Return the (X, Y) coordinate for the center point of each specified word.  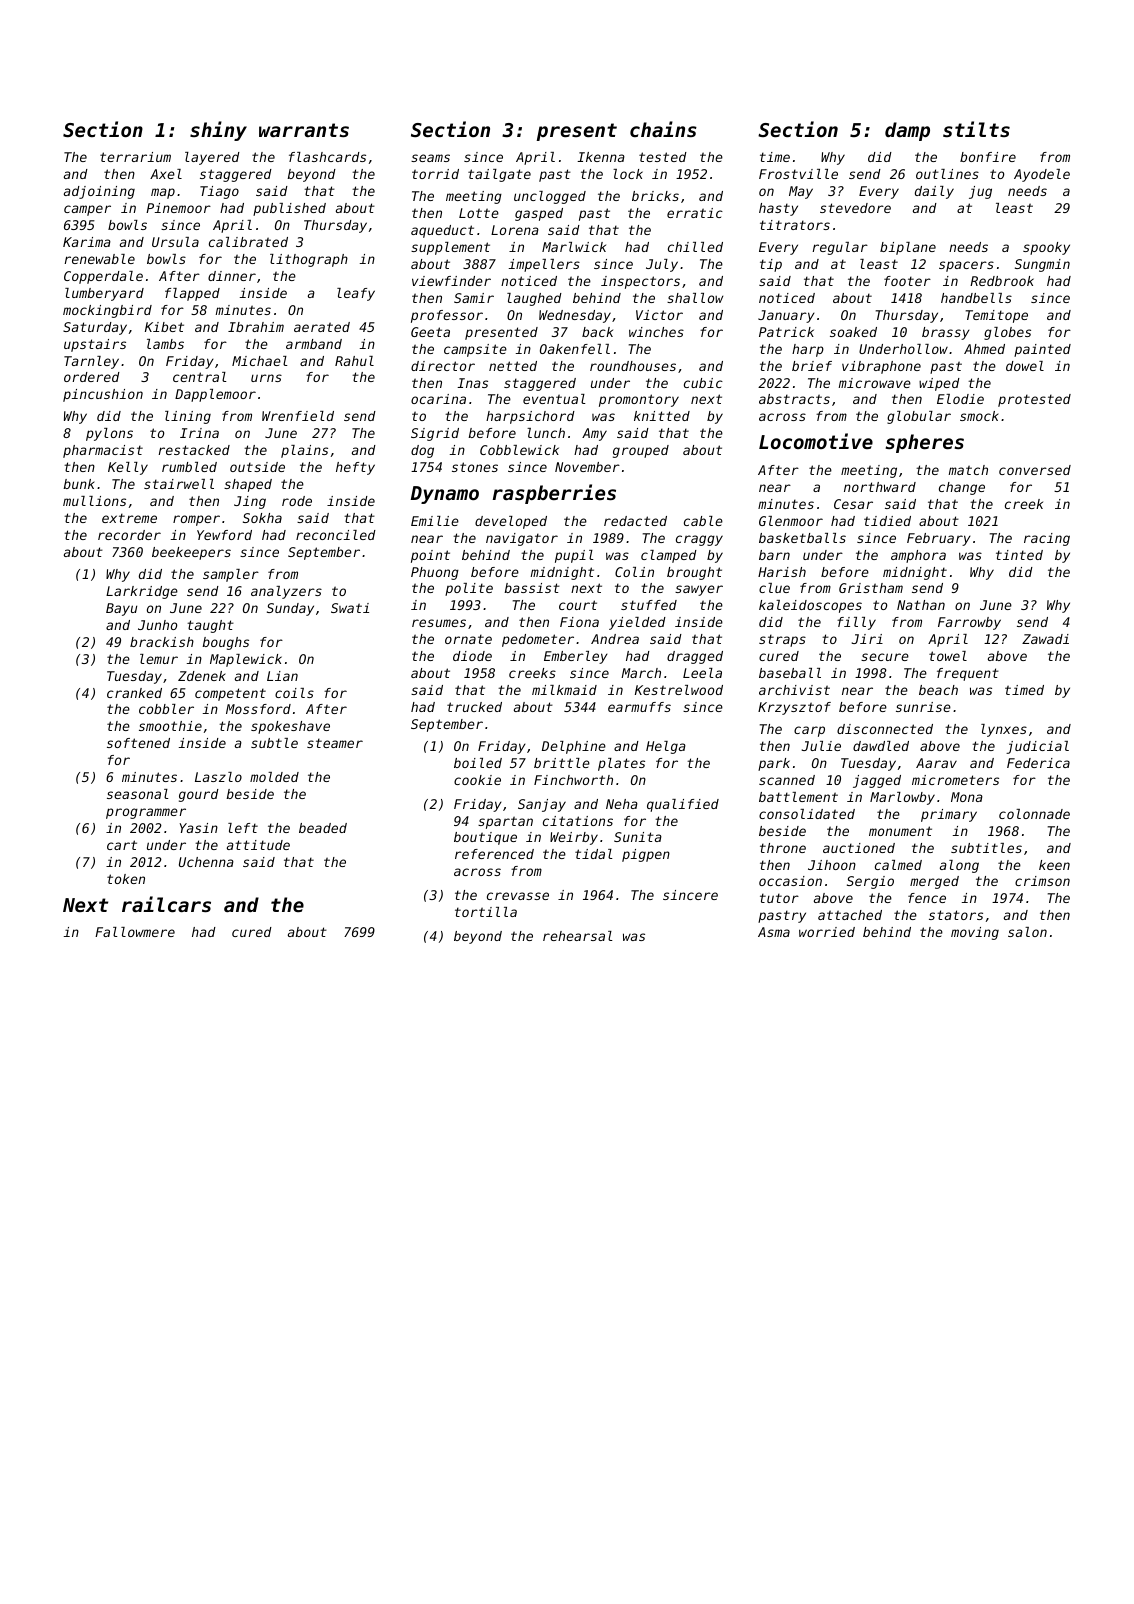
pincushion (103, 395)
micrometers (955, 780)
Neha (622, 804)
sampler (231, 575)
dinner (232, 276)
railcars (166, 904)
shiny (218, 131)
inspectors (640, 282)
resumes (439, 623)
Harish (782, 572)
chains (663, 129)
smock (979, 416)
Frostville (798, 174)
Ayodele (1042, 175)
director (443, 366)
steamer (335, 743)
